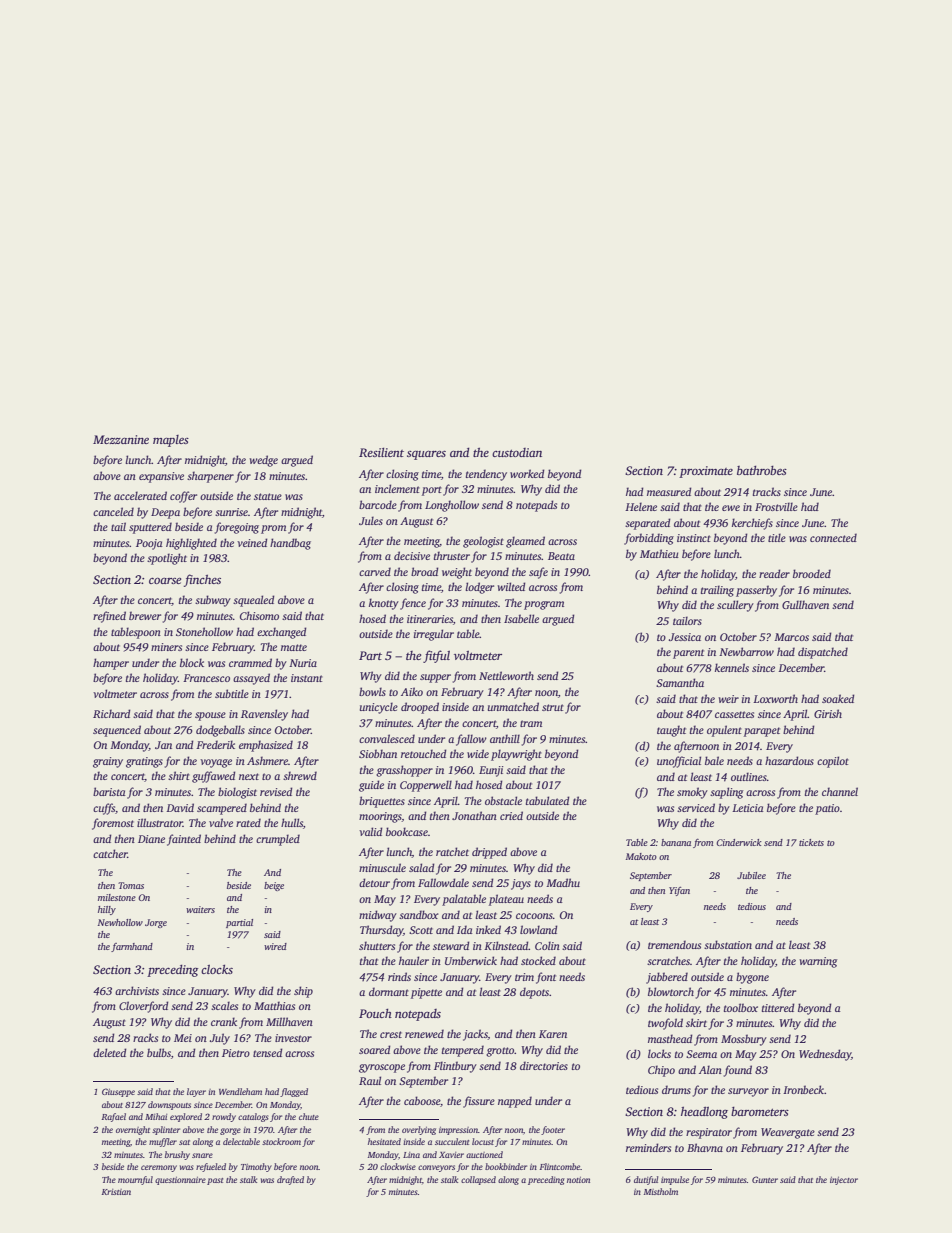 This page has width=952, height=1233. I want to click on collapsed, so click(478, 1180).
